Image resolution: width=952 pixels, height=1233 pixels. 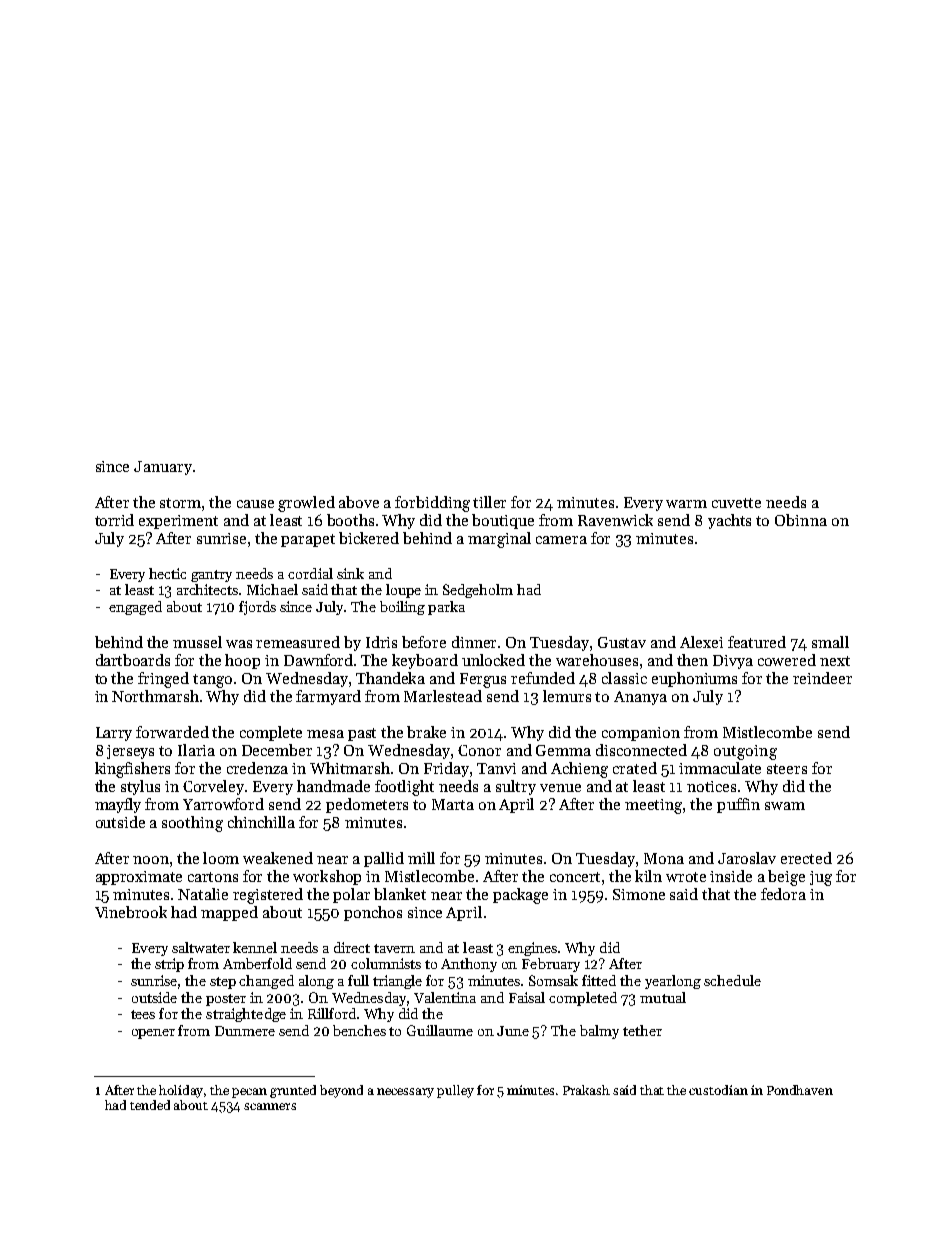 I want to click on tended, so click(x=150, y=1105).
